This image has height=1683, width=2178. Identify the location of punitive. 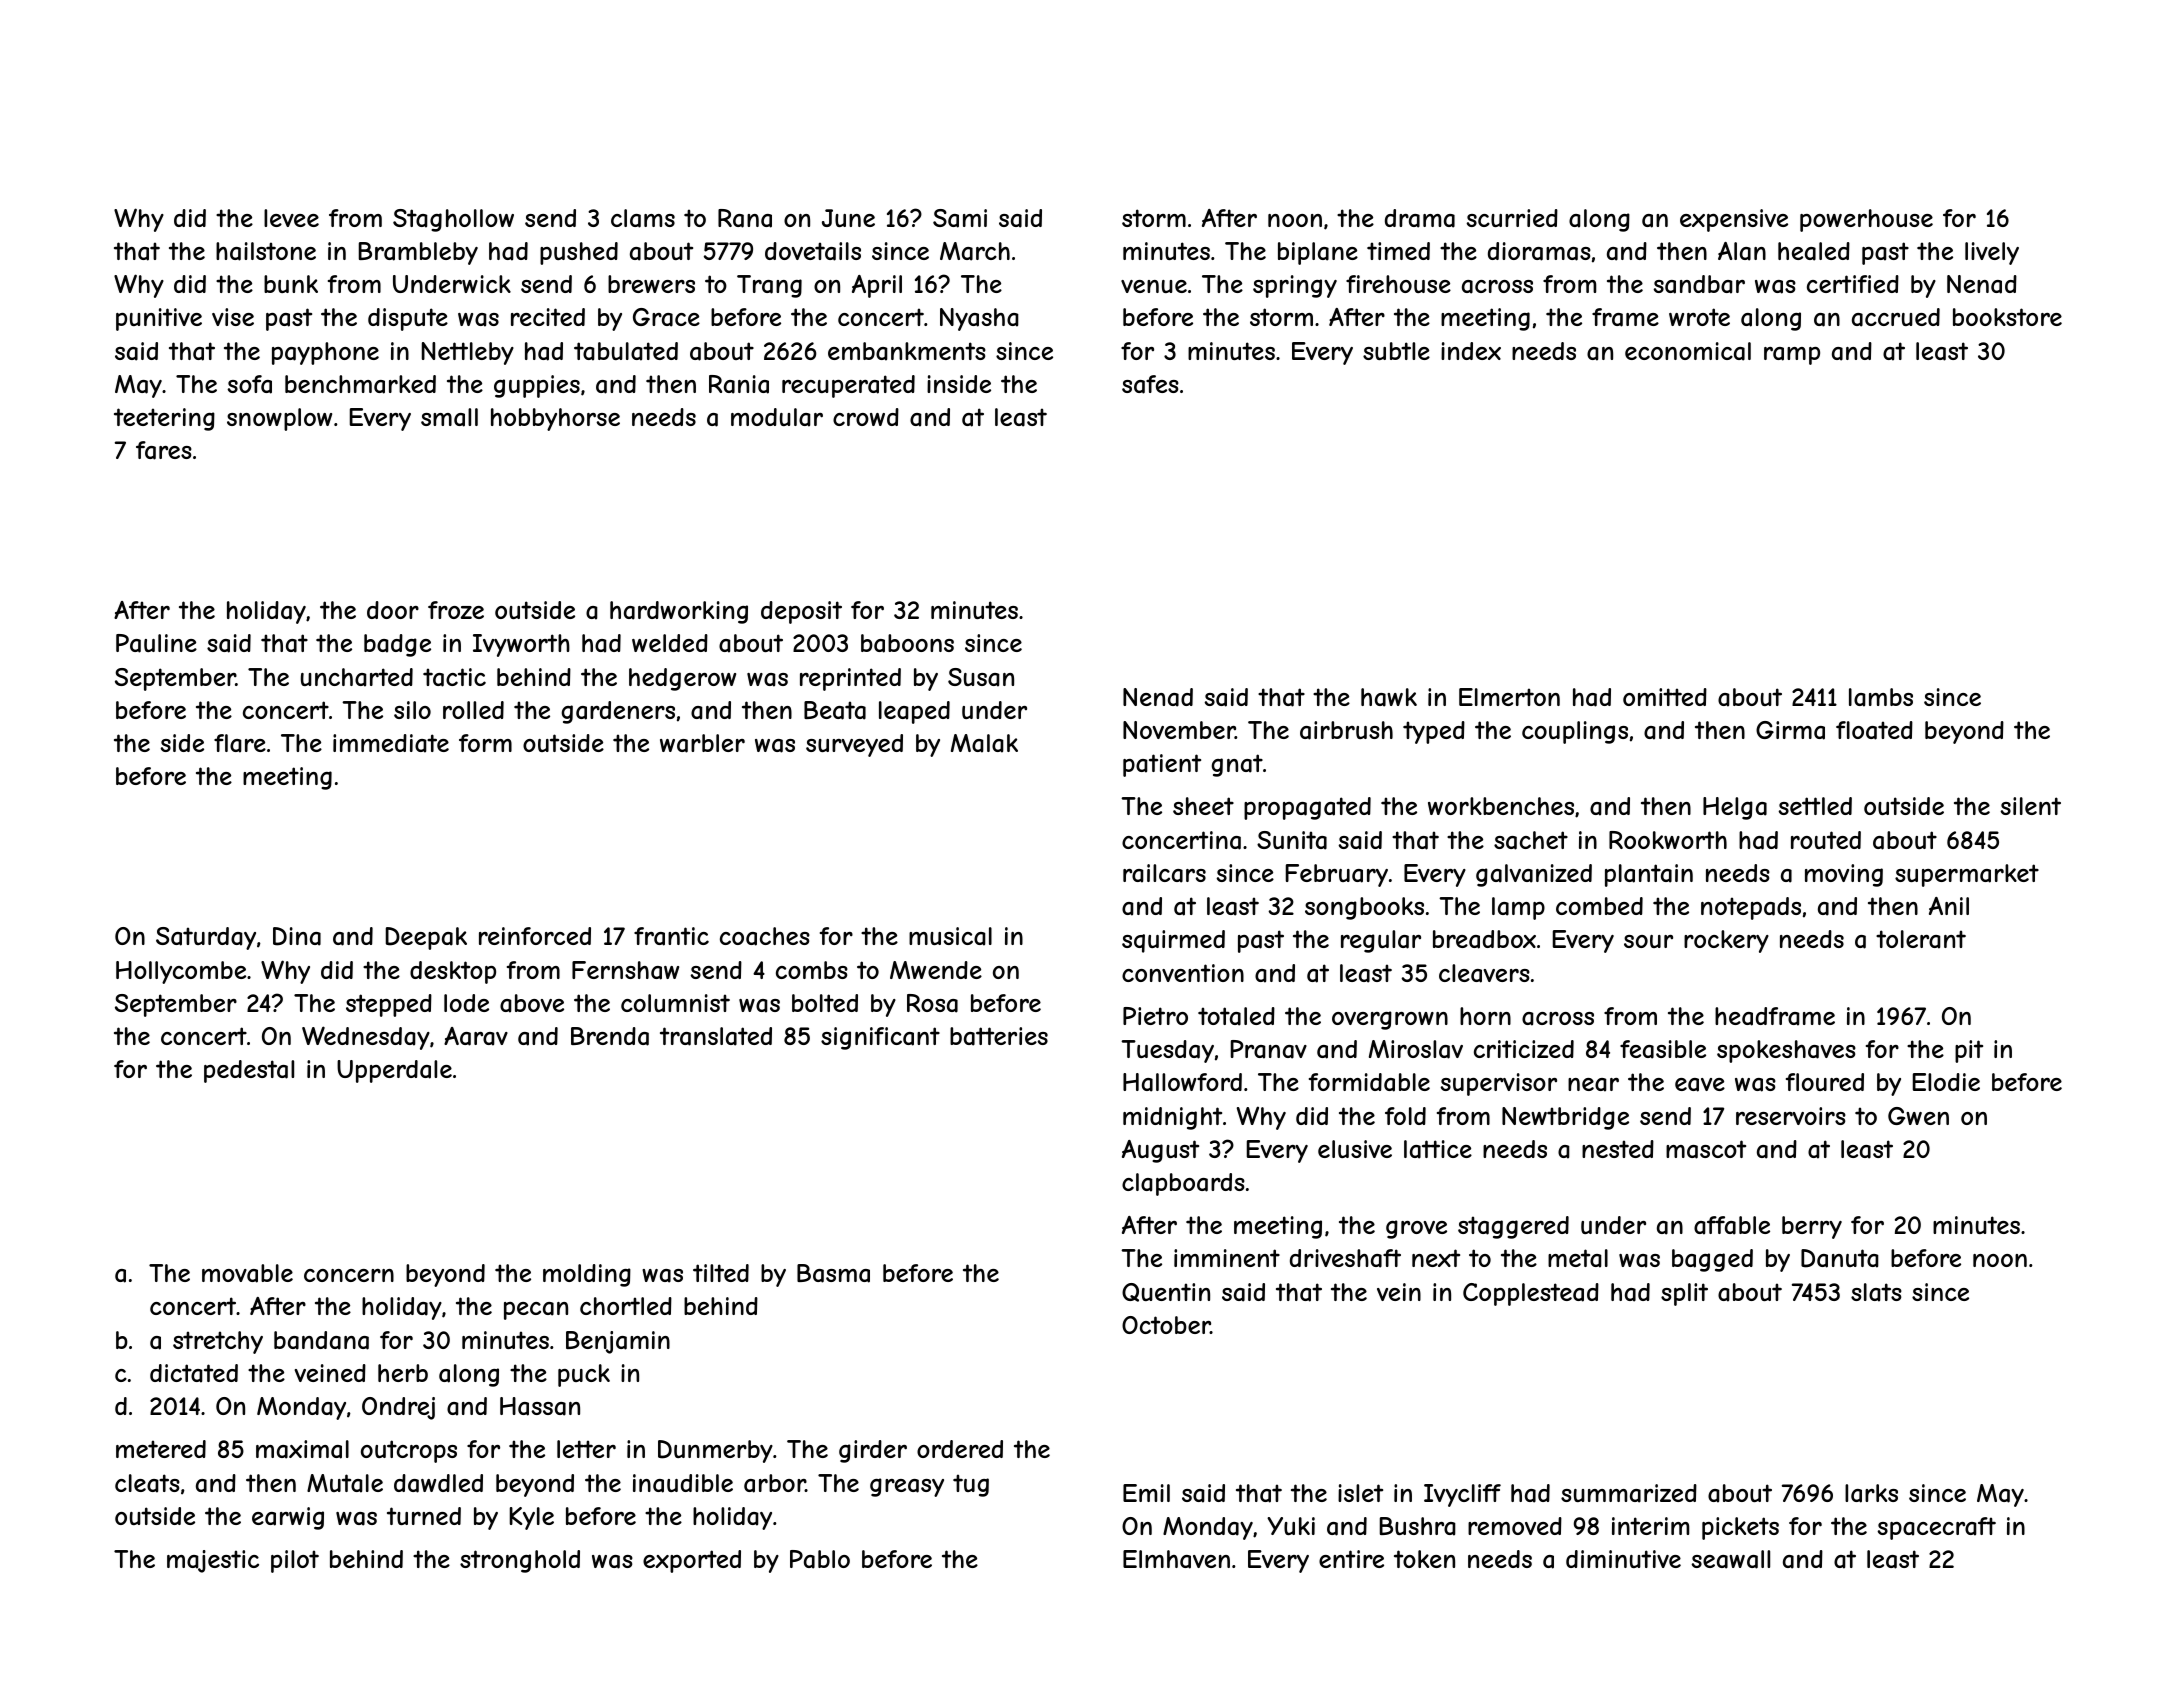
(159, 319).
